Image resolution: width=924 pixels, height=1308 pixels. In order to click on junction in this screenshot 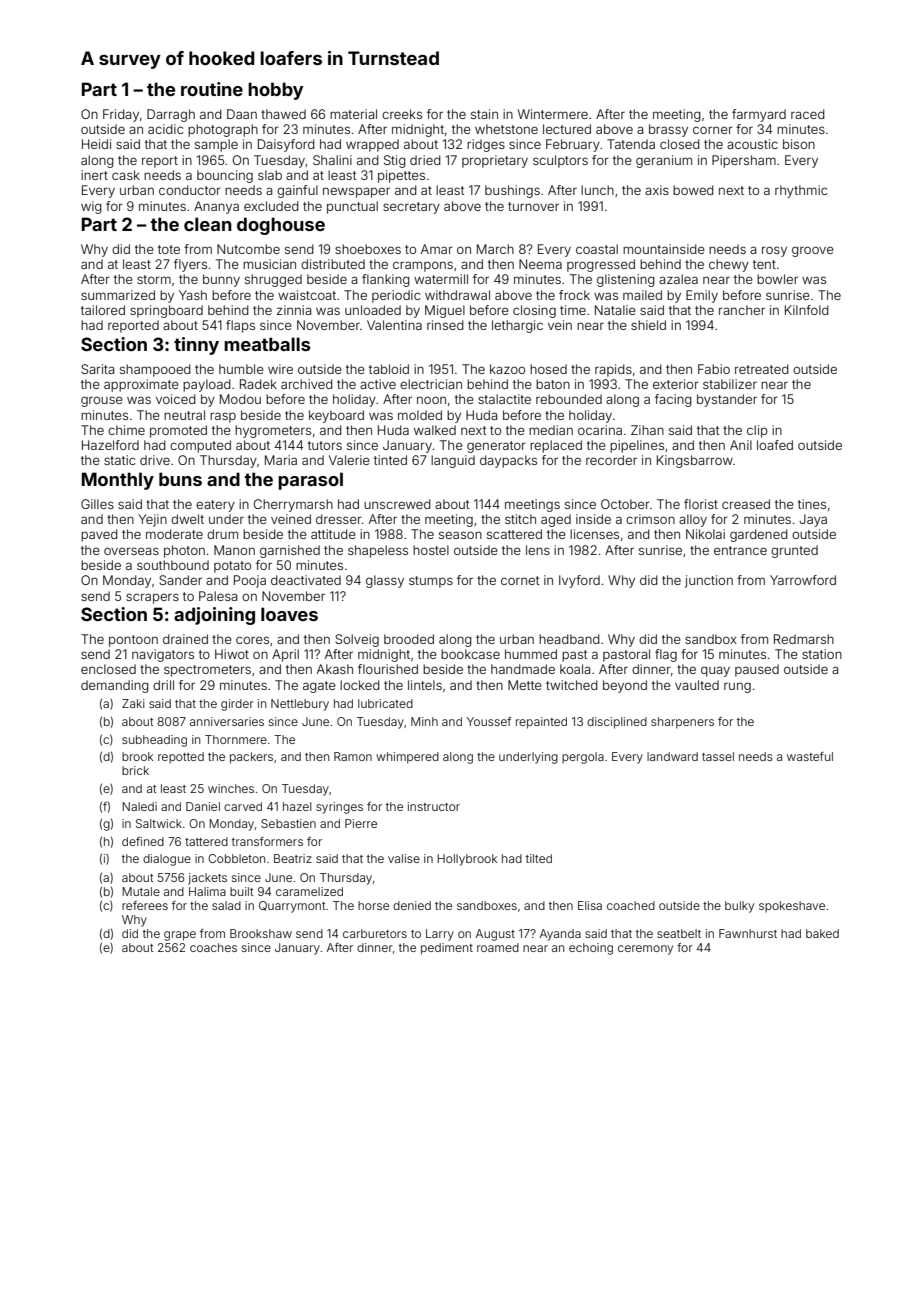, I will do `click(709, 581)`.
